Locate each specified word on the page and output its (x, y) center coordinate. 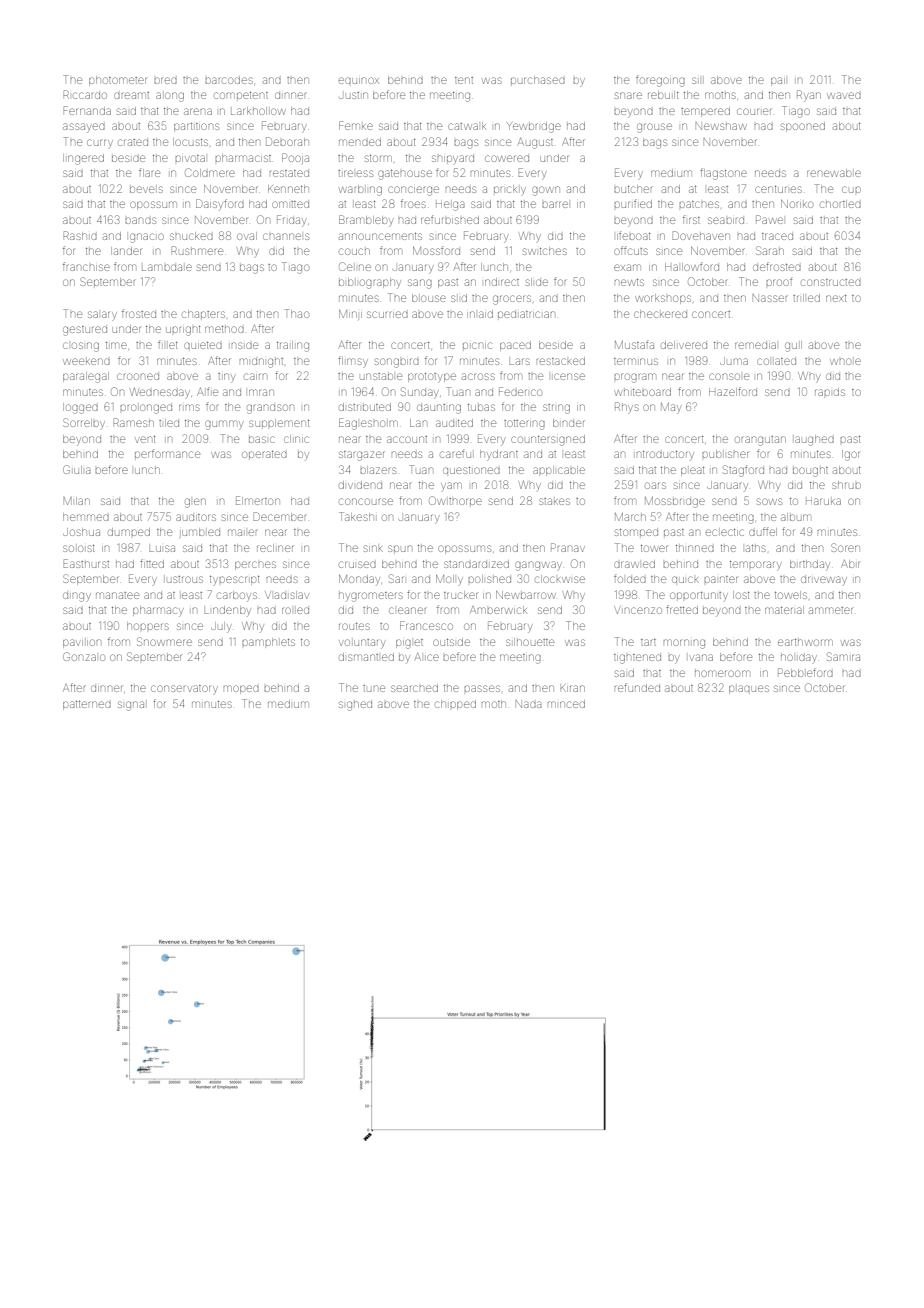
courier (754, 111)
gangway (538, 566)
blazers (378, 470)
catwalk (467, 126)
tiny (226, 378)
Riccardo (85, 94)
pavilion (82, 643)
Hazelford (733, 391)
